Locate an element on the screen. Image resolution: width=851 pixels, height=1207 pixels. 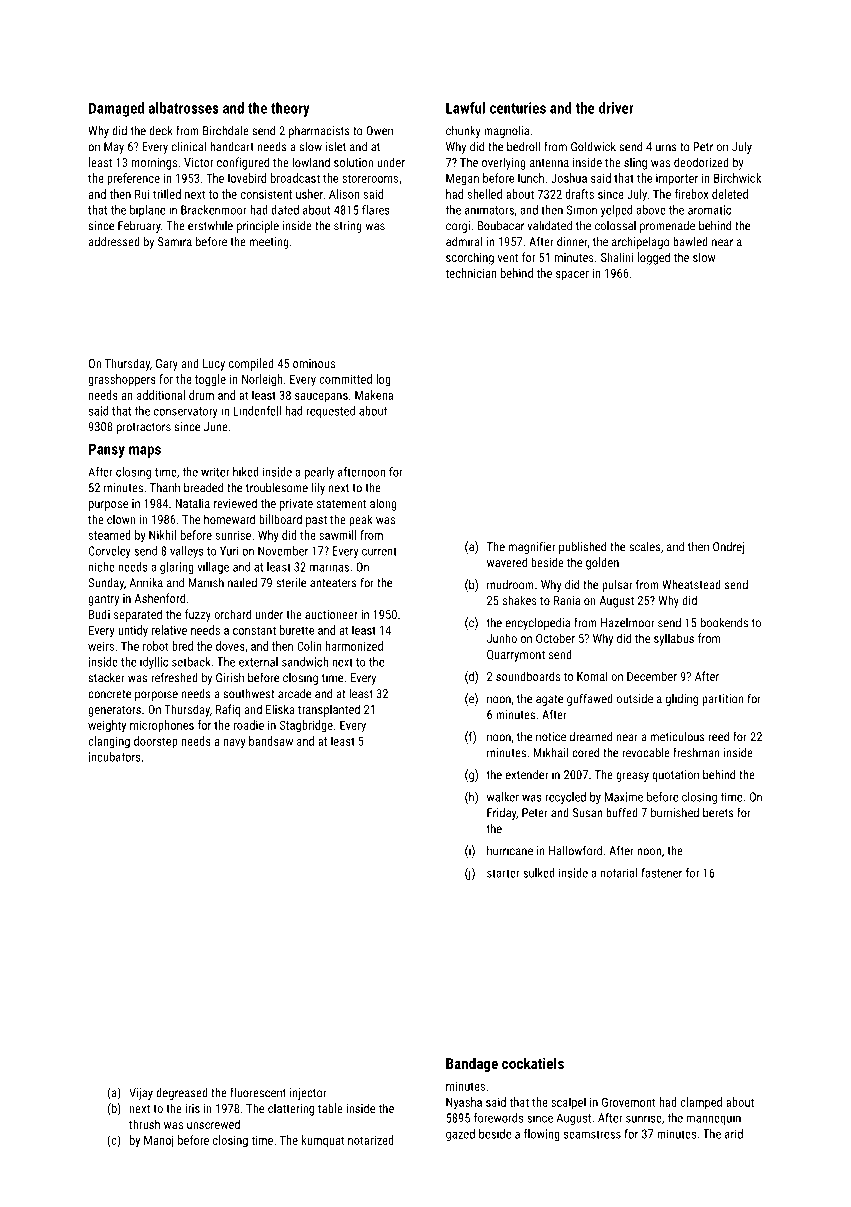
incubators is located at coordinates (115, 757).
